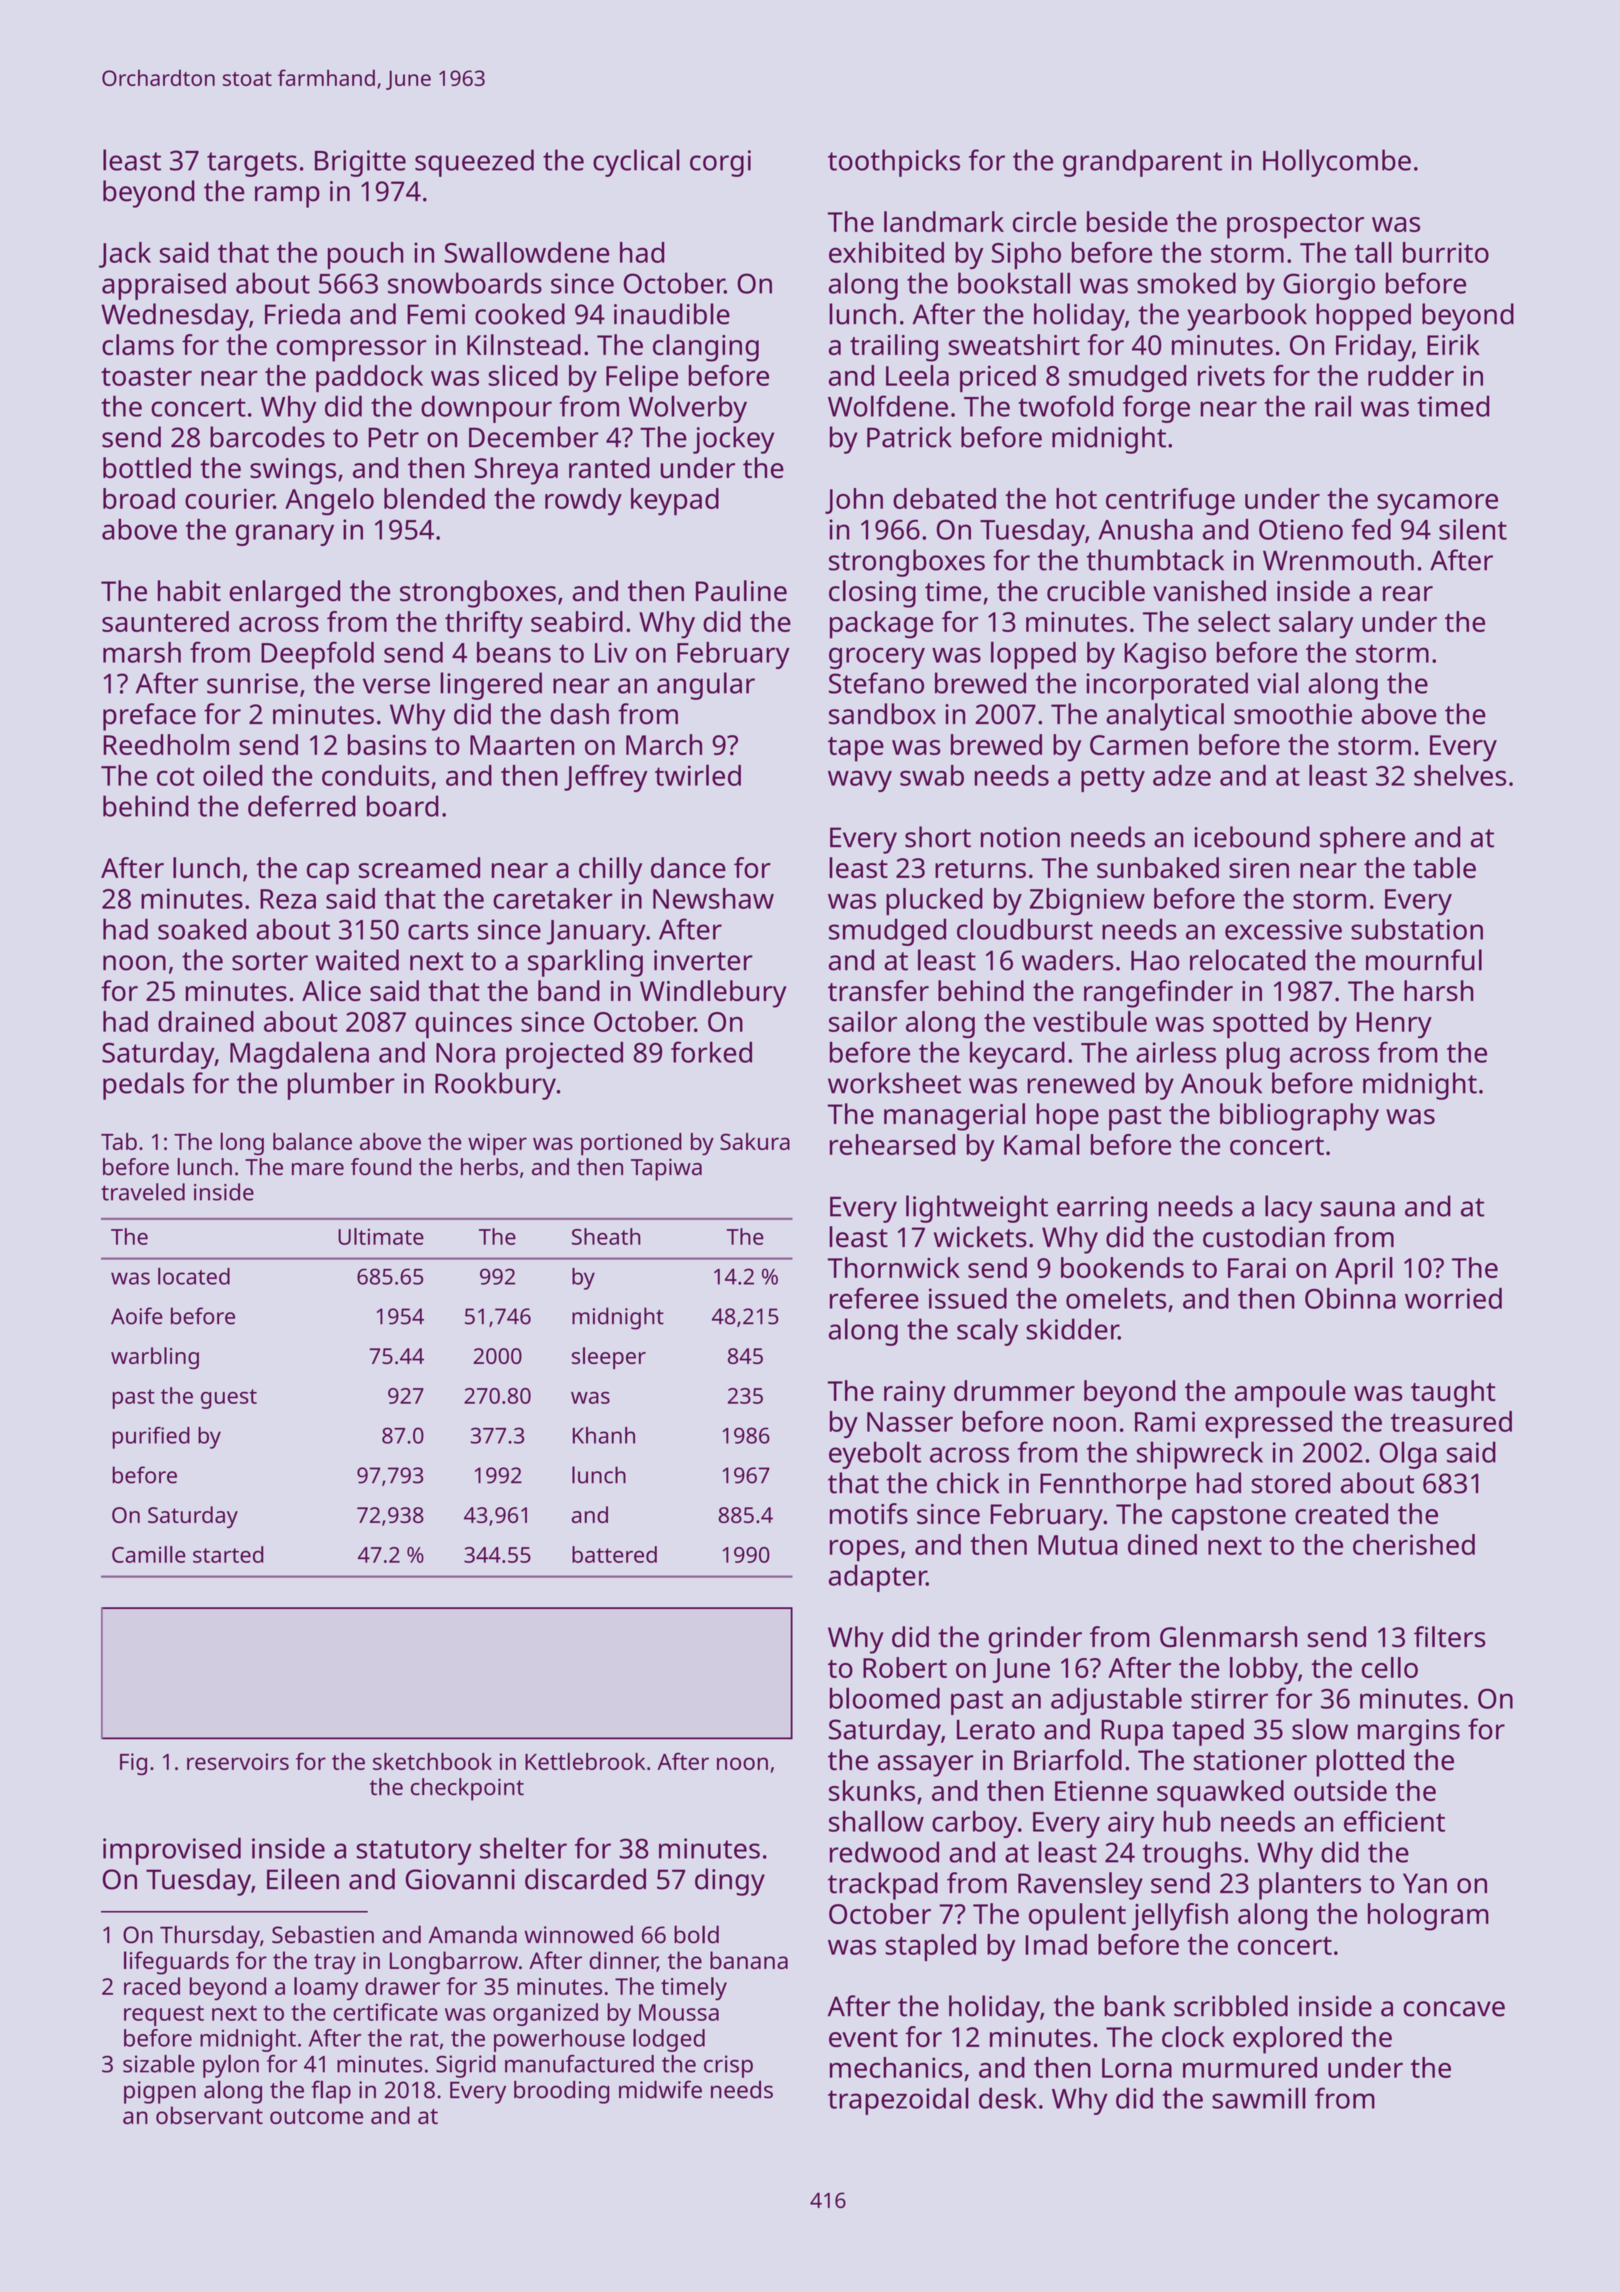  I want to click on toothpicks, so click(894, 163).
